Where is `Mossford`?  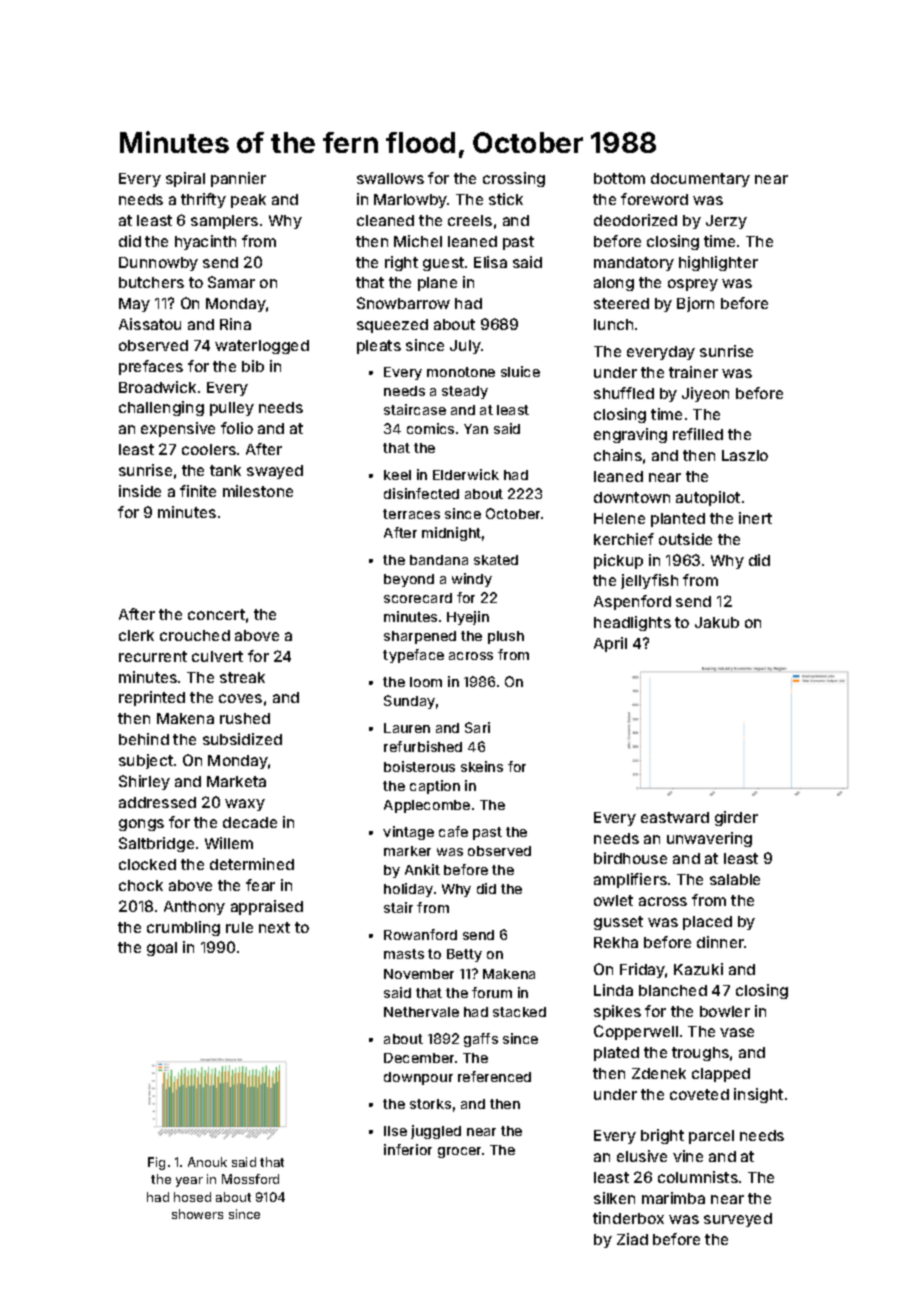
Mossford is located at coordinates (250, 1179).
